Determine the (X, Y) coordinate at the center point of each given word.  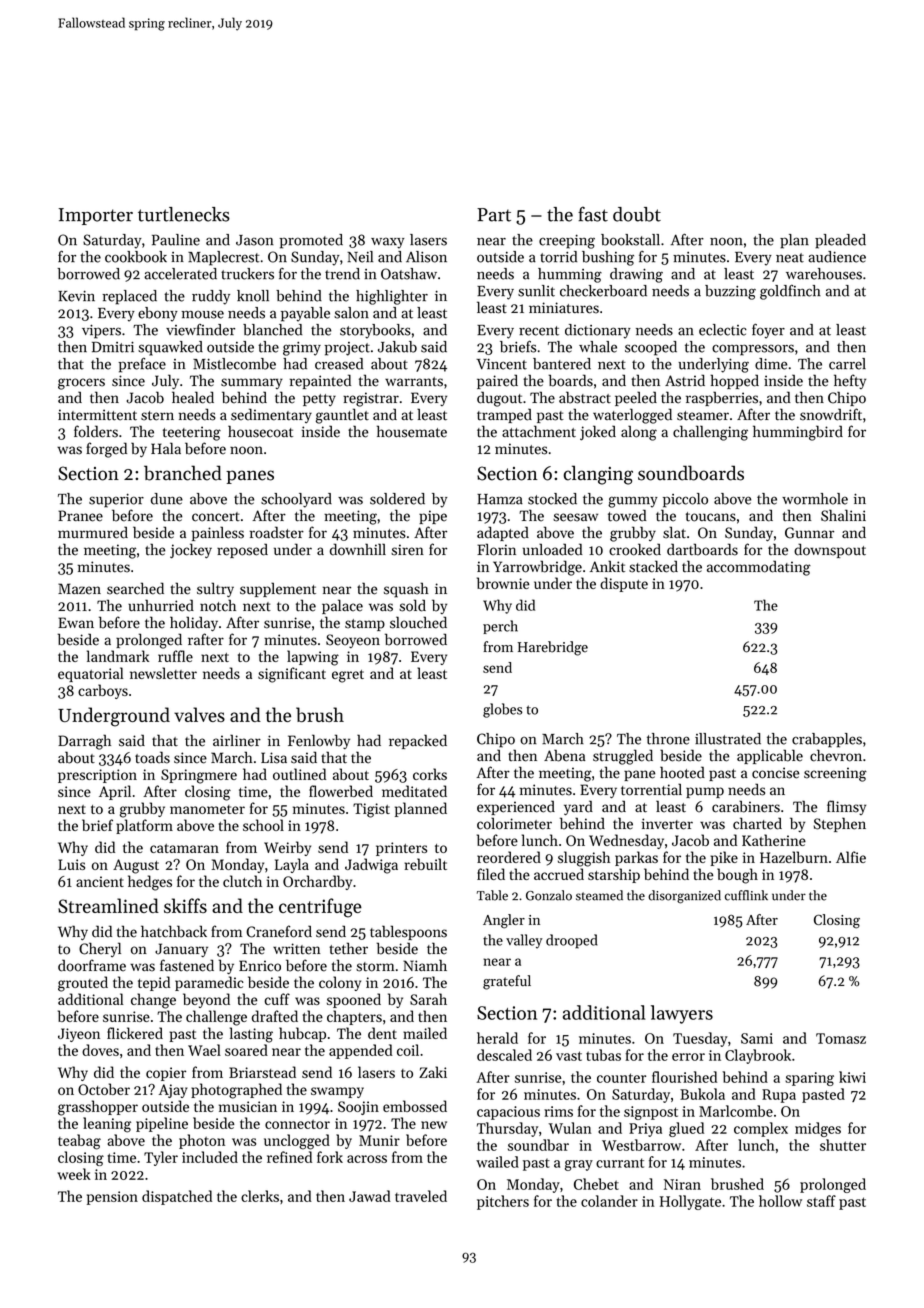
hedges (150, 883)
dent (382, 1033)
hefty (850, 381)
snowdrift (831, 414)
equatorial (90, 674)
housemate (412, 431)
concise (776, 773)
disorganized (684, 897)
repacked (418, 741)
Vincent (501, 364)
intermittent (97, 415)
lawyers (682, 1014)
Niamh (425, 965)
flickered (135, 1033)
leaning (107, 1125)
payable (305, 314)
